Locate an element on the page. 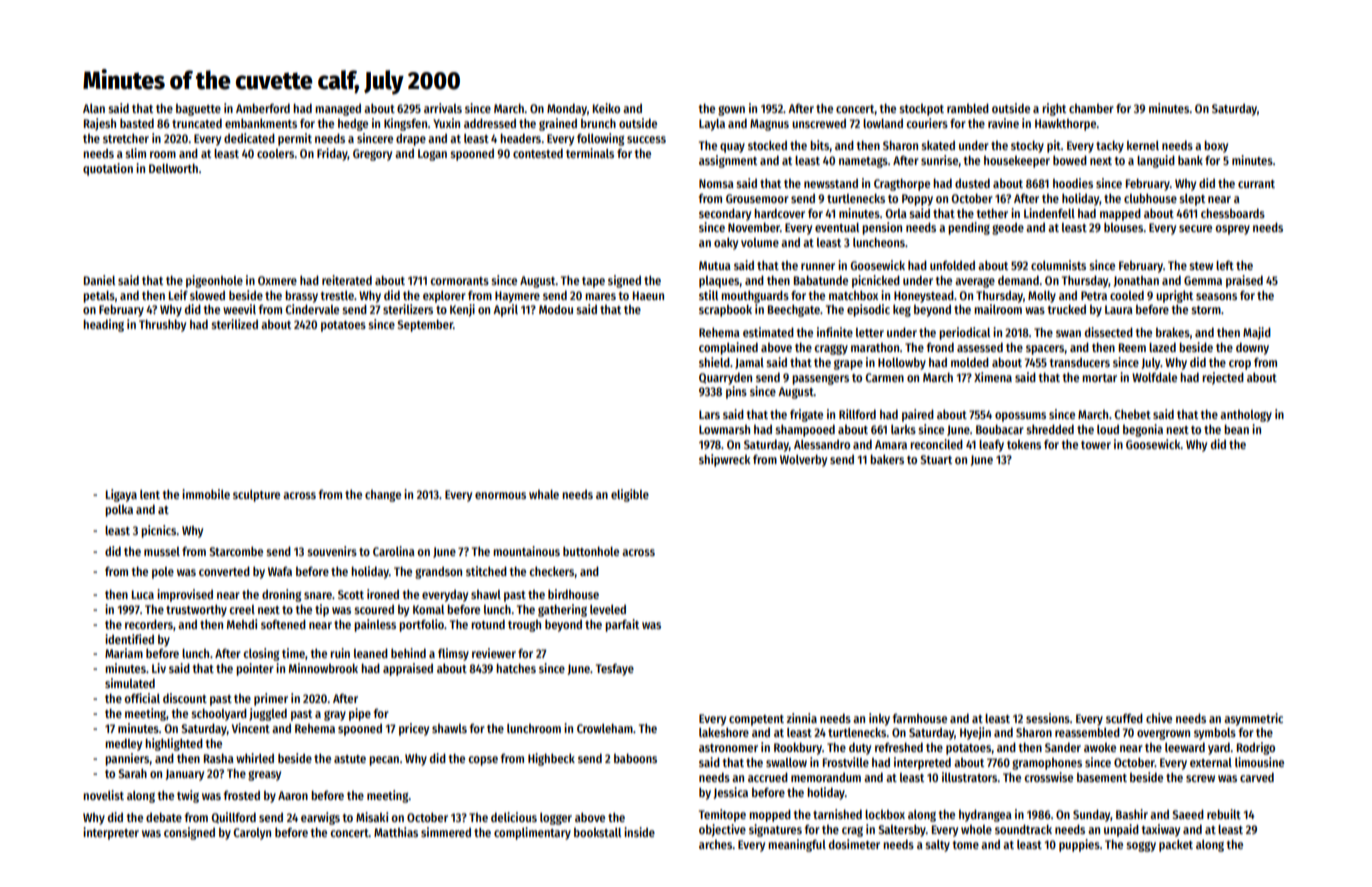 The image size is (1372, 887). chessboards is located at coordinates (1233, 213).
